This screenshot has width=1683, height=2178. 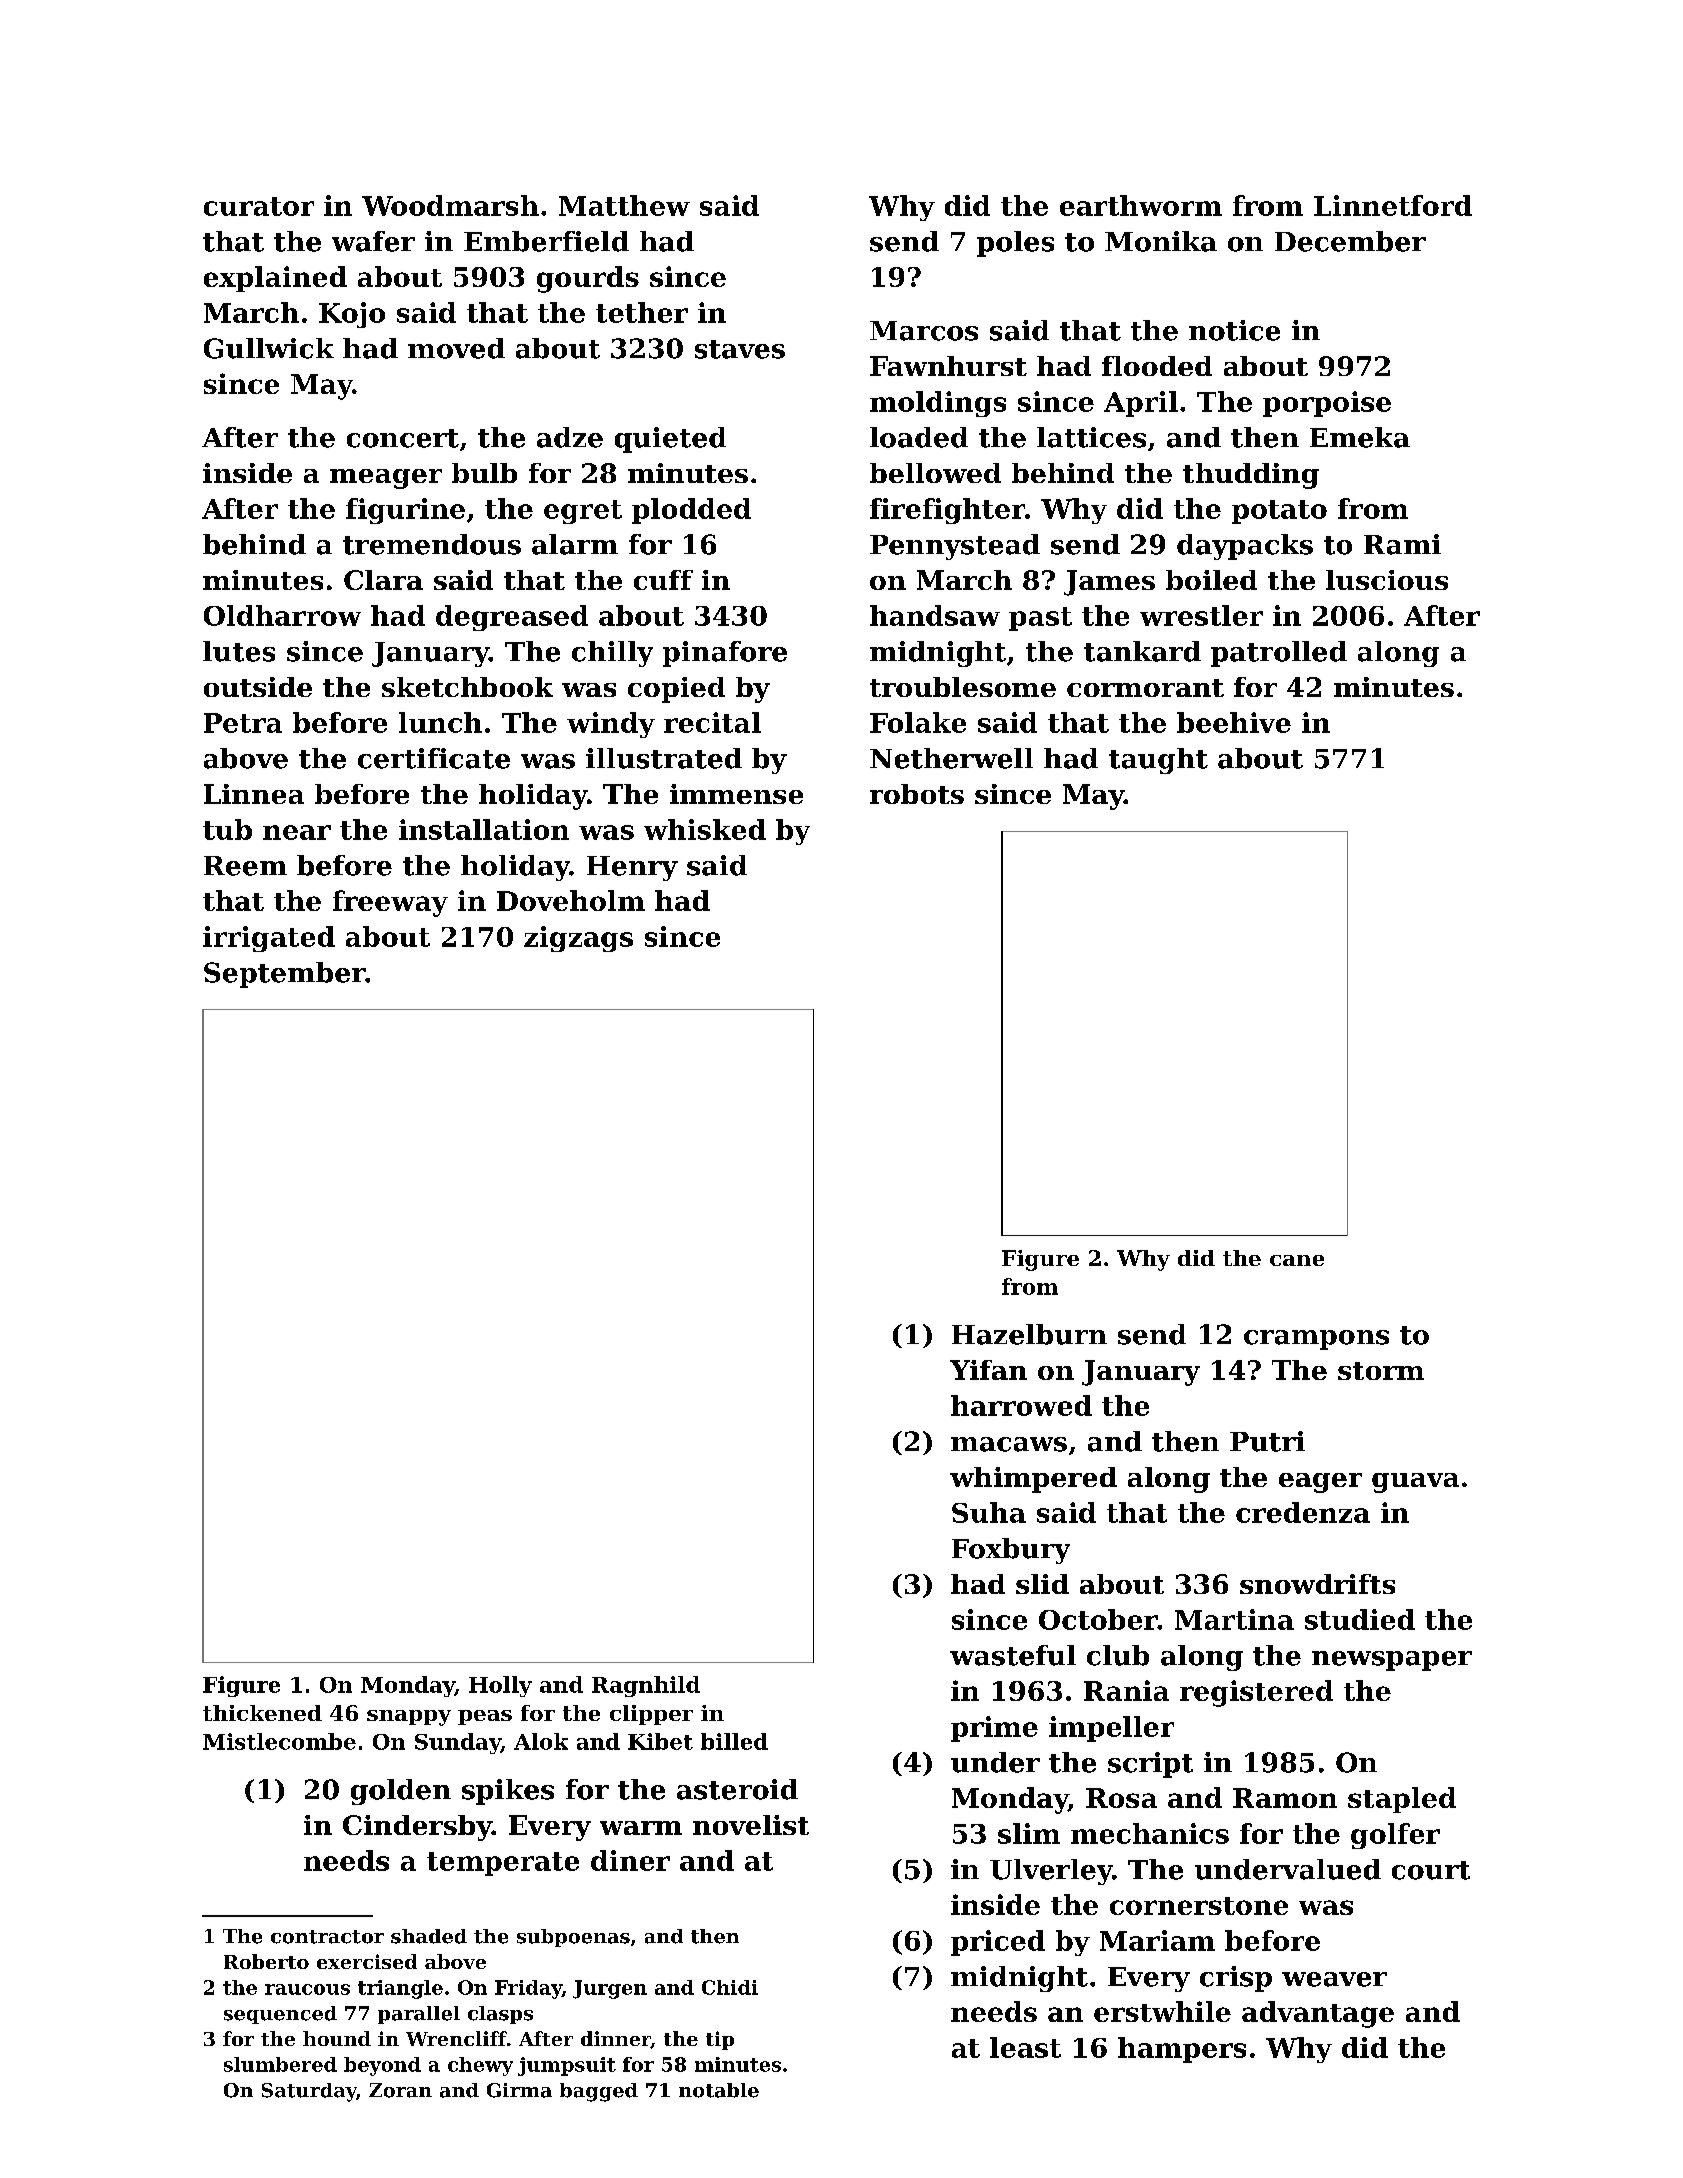 I want to click on Mistlecombe, so click(x=279, y=1741).
